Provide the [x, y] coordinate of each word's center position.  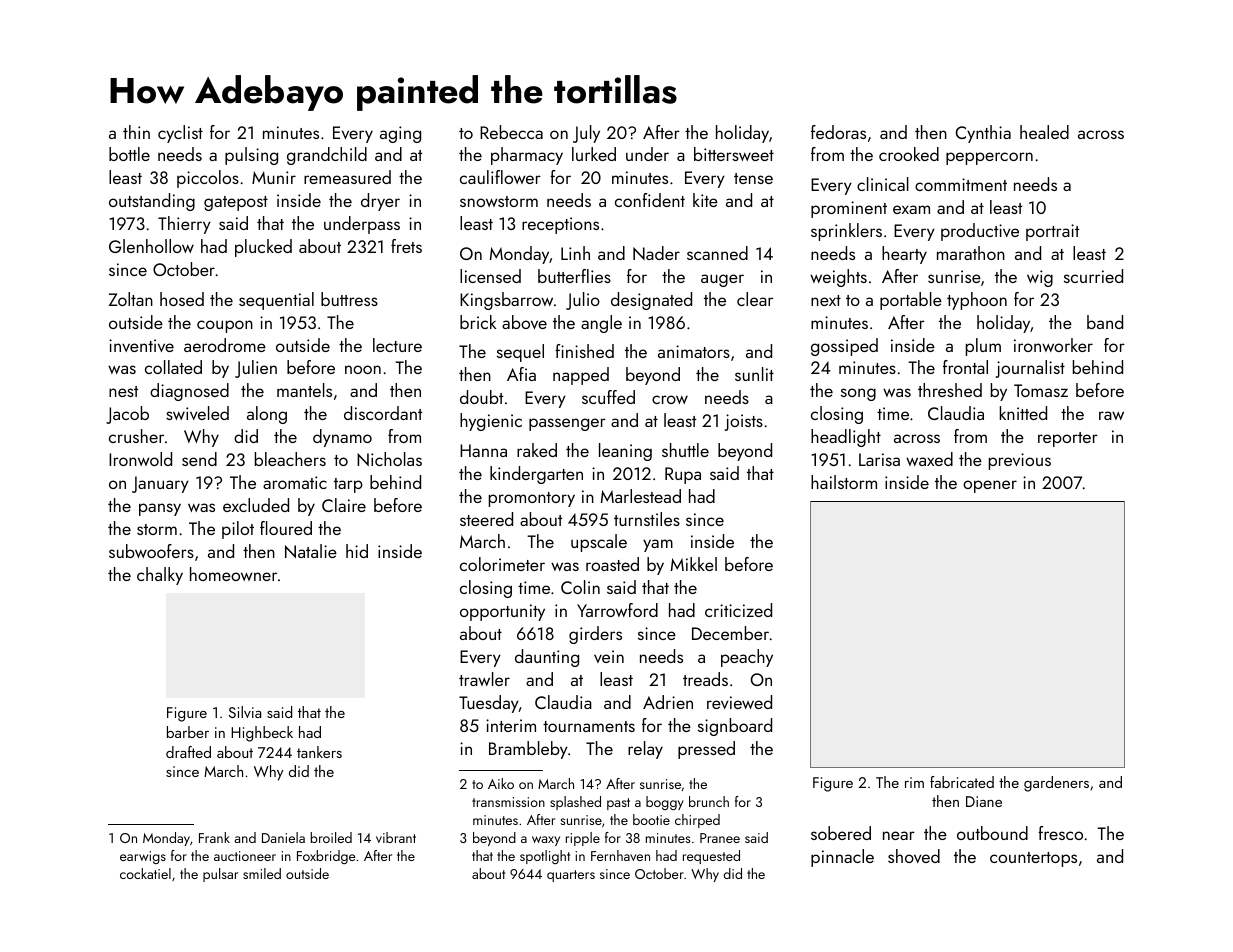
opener [990, 486]
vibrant [396, 837]
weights [838, 278]
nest [123, 391]
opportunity [502, 612]
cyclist [180, 134]
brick [478, 322]
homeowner [233, 574]
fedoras [838, 132]
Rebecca [511, 132]
